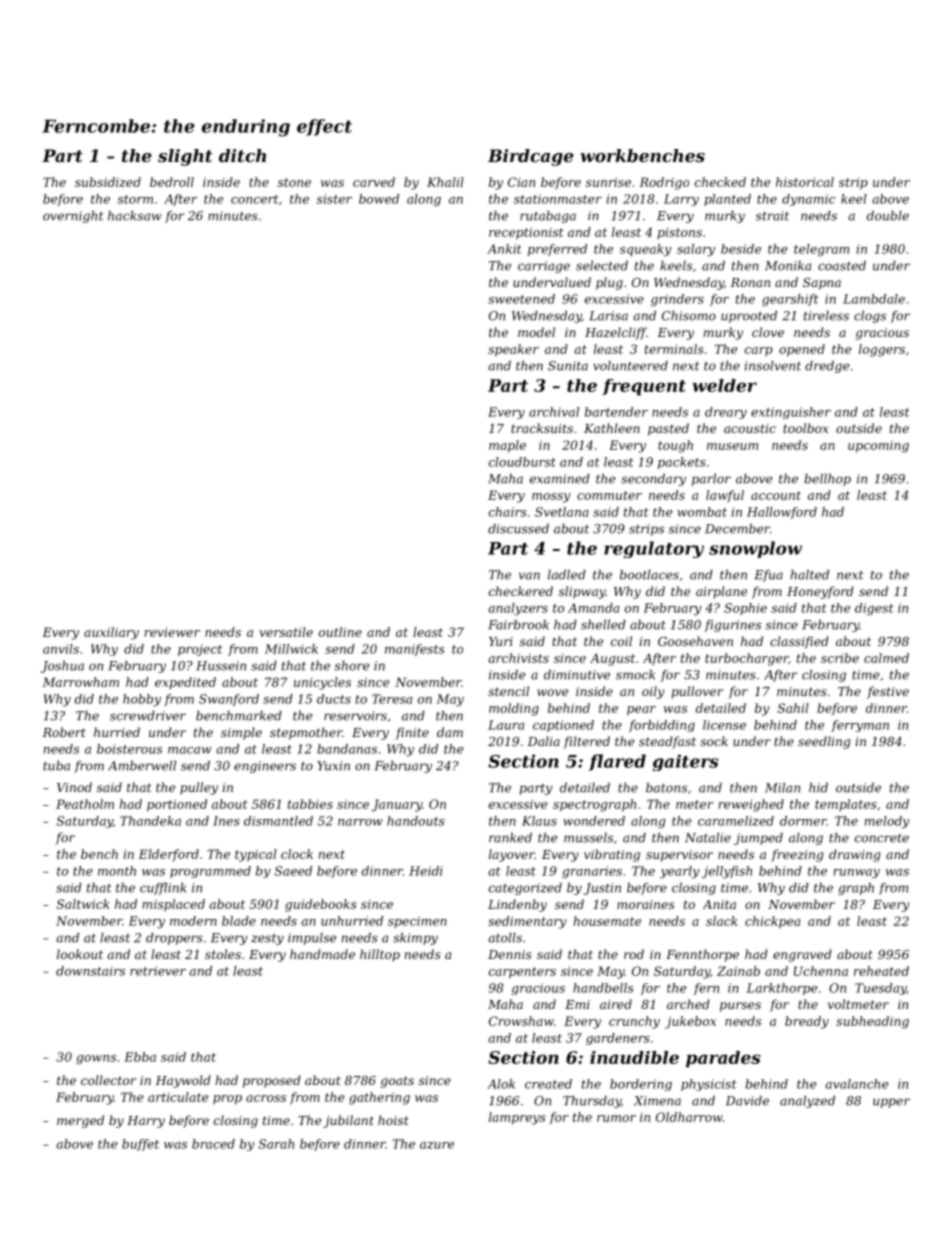 Image resolution: width=952 pixels, height=1233 pixels. What do you see at coordinates (702, 512) in the image?
I see `wombat` at bounding box center [702, 512].
